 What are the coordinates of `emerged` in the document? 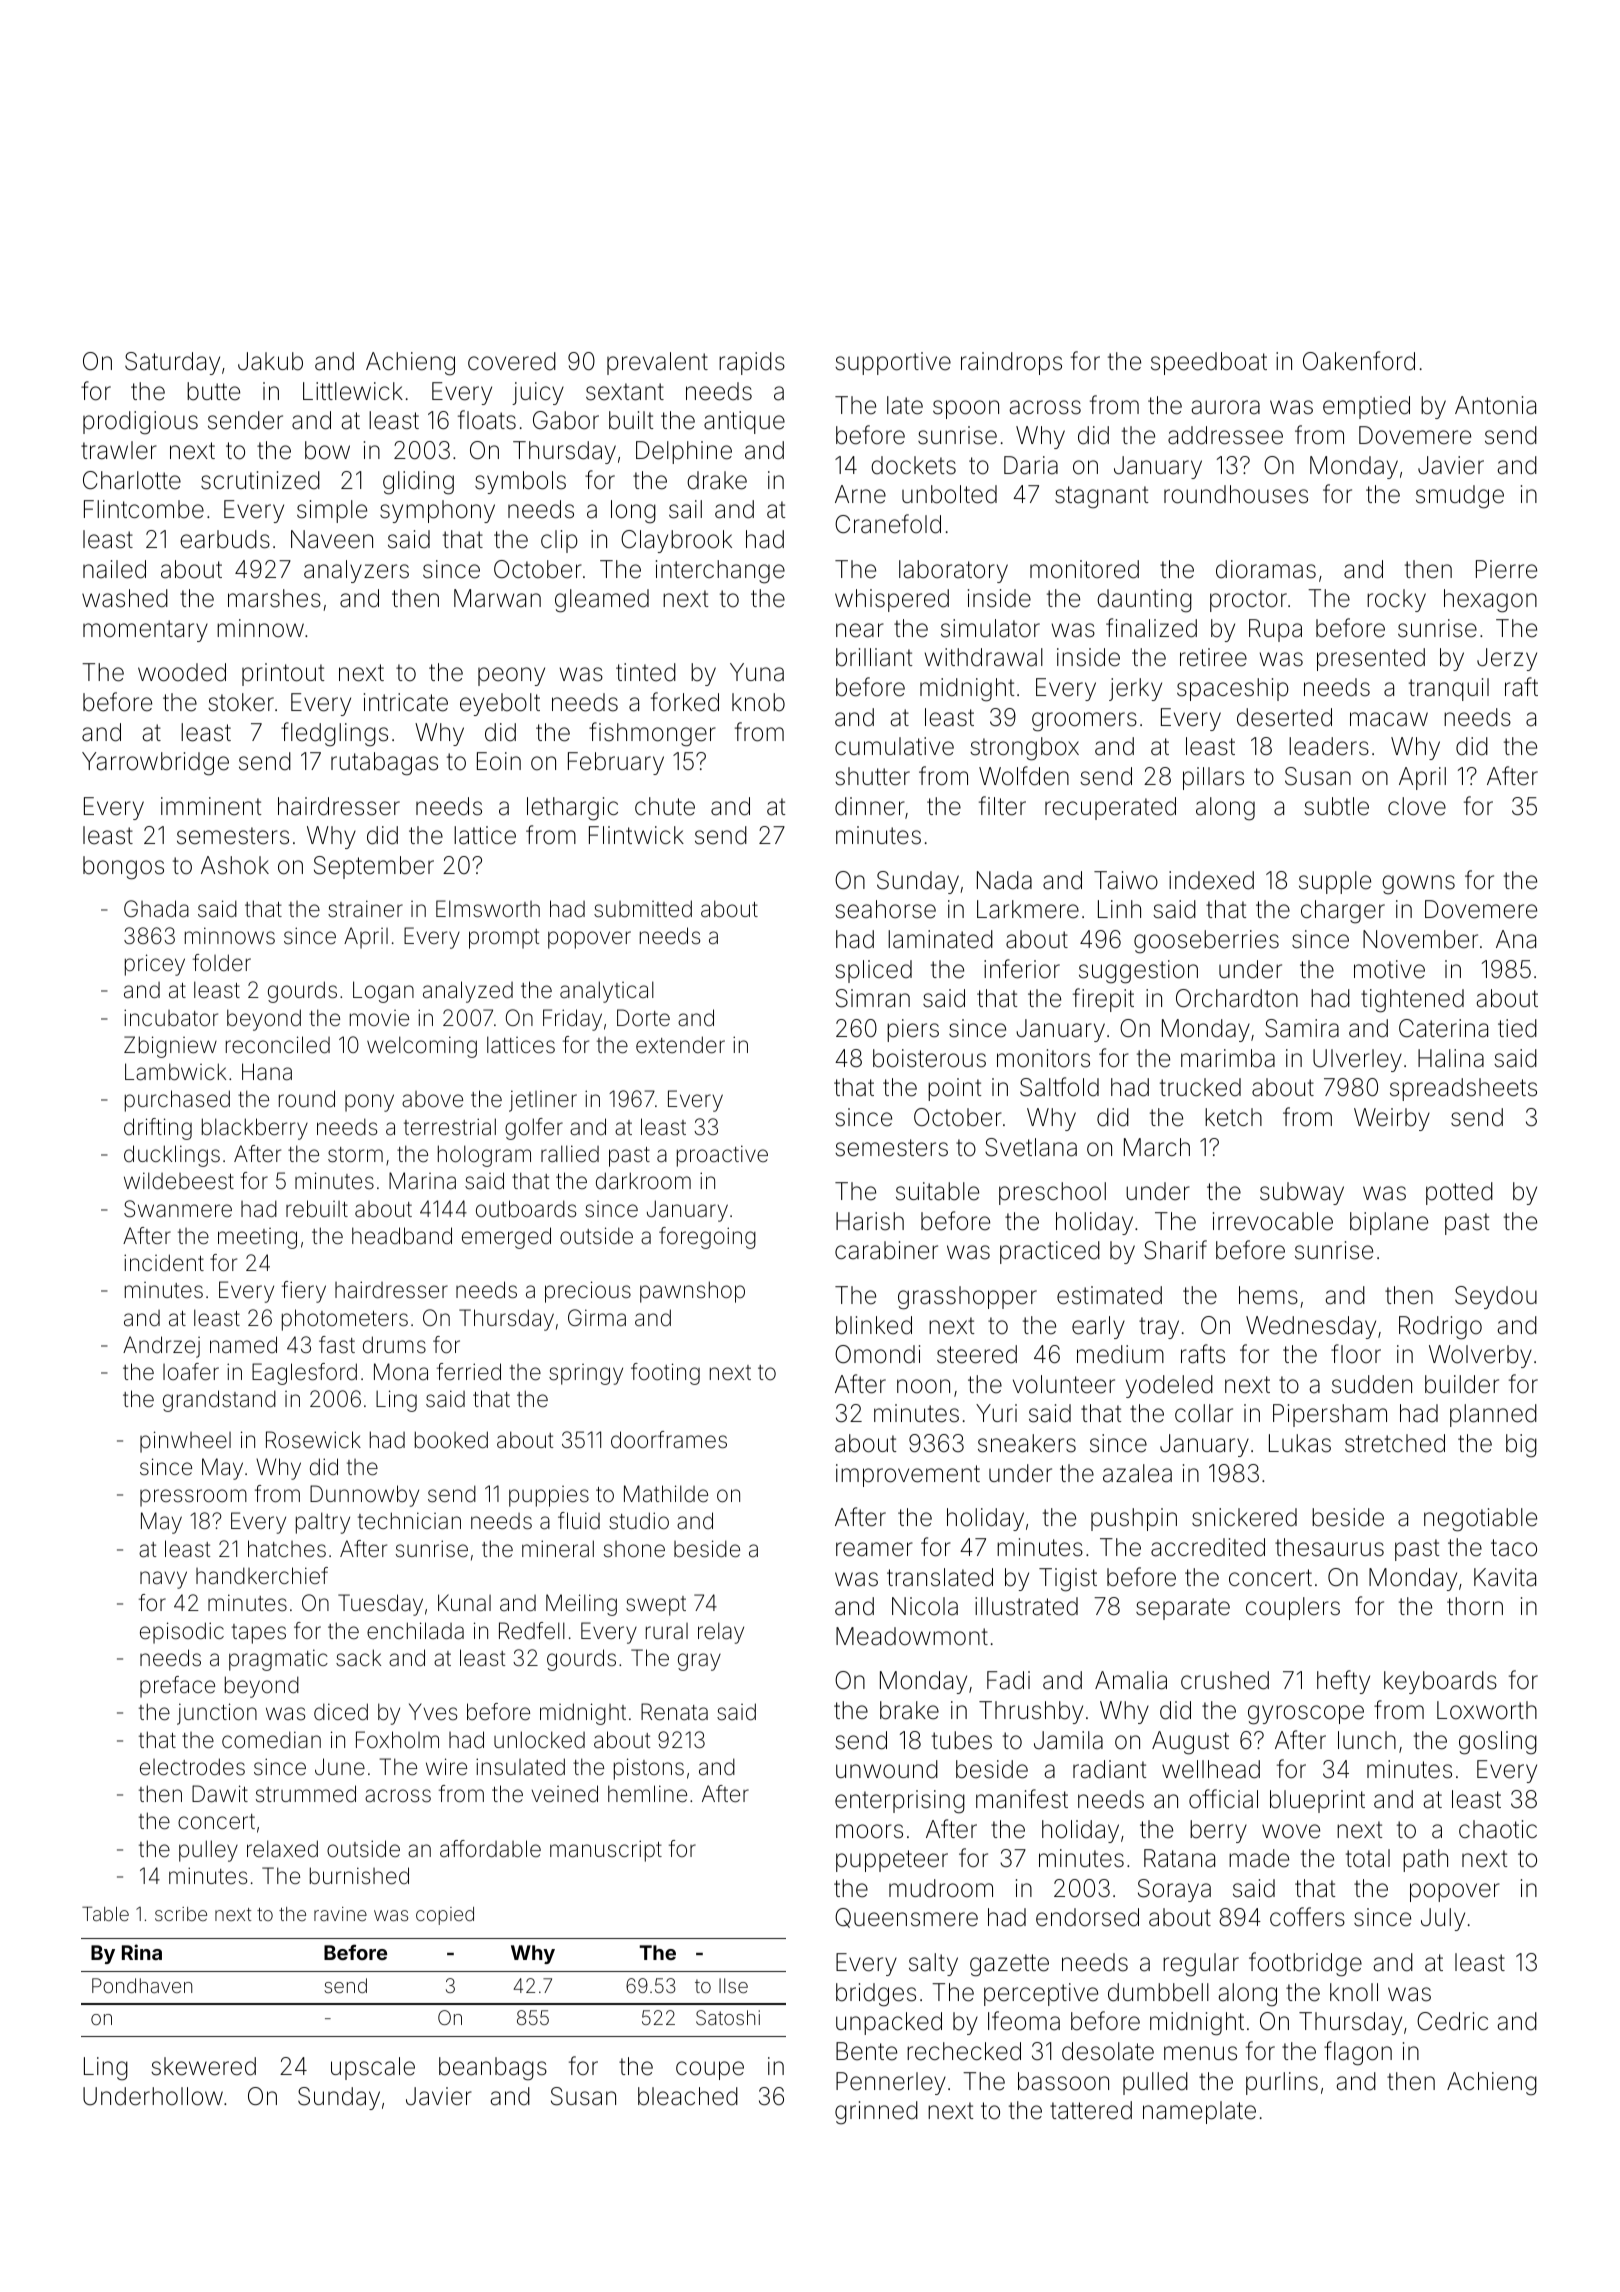 It's located at (506, 1238).
